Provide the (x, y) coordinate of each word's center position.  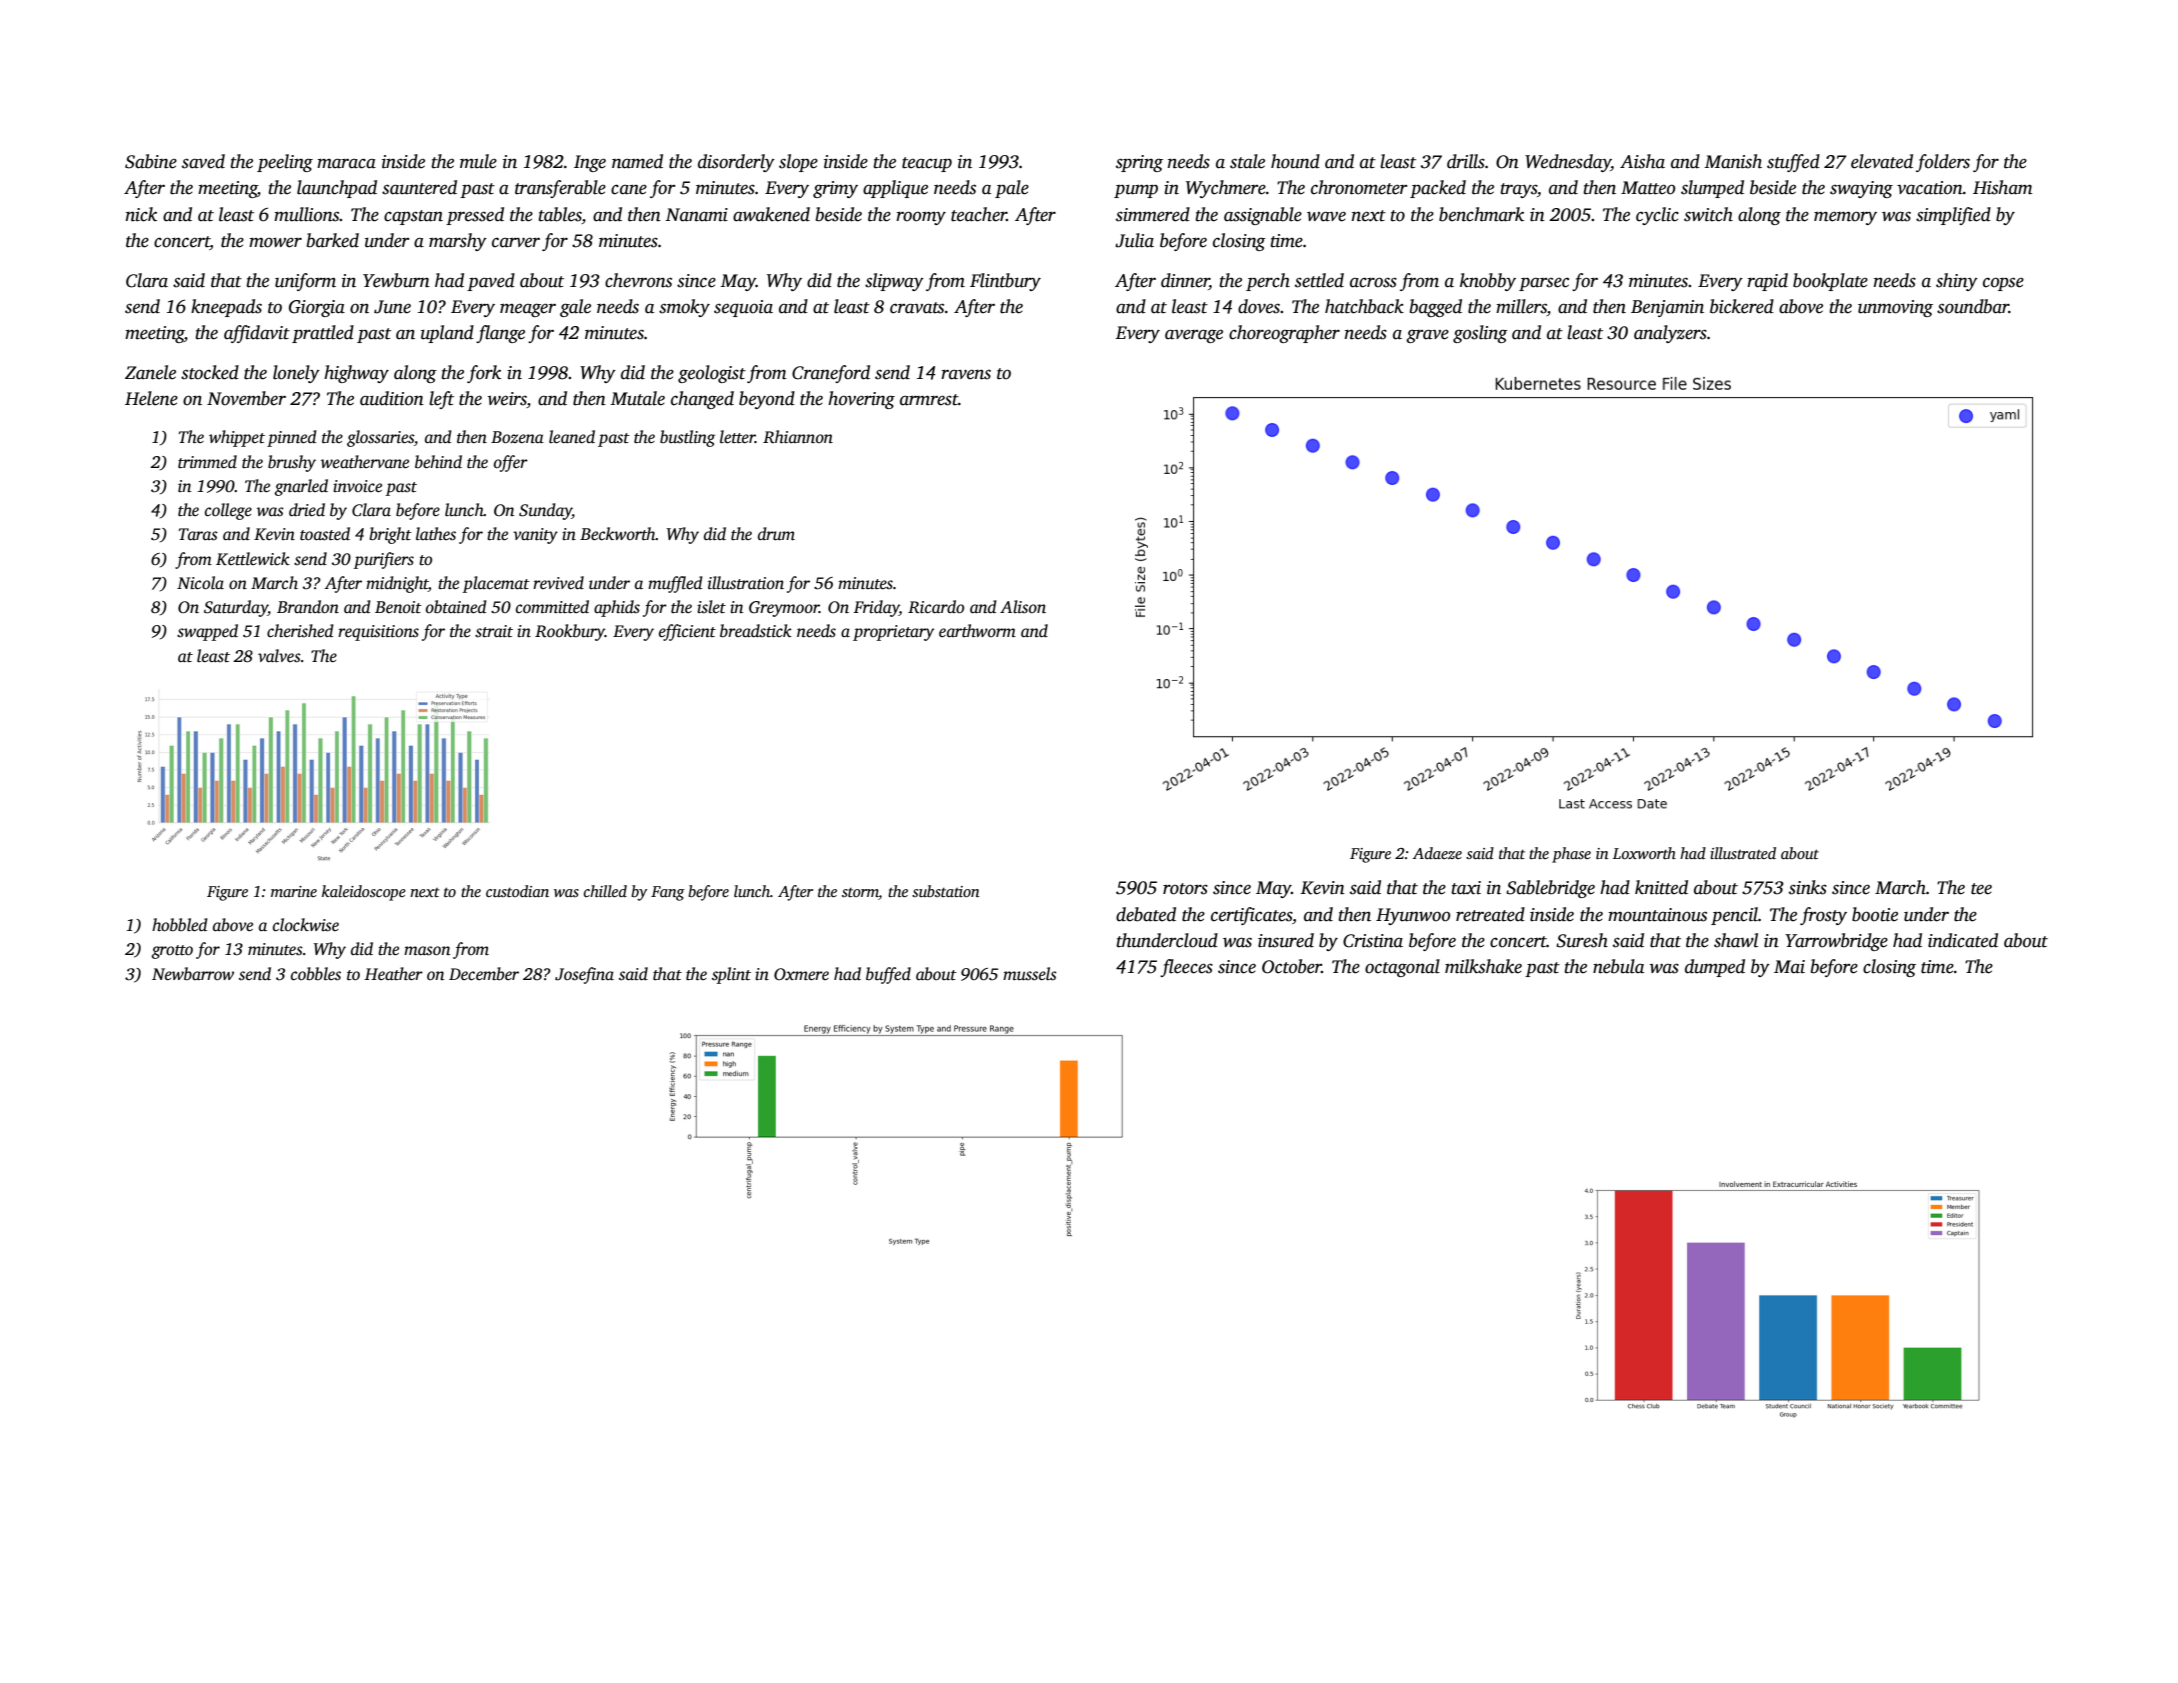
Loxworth (1644, 853)
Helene (151, 398)
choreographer (1284, 334)
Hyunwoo (1413, 916)
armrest (929, 400)
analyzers (1670, 334)
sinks (1808, 887)
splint (731, 975)
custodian (517, 891)
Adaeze (1437, 853)
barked (332, 240)
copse (2003, 284)
